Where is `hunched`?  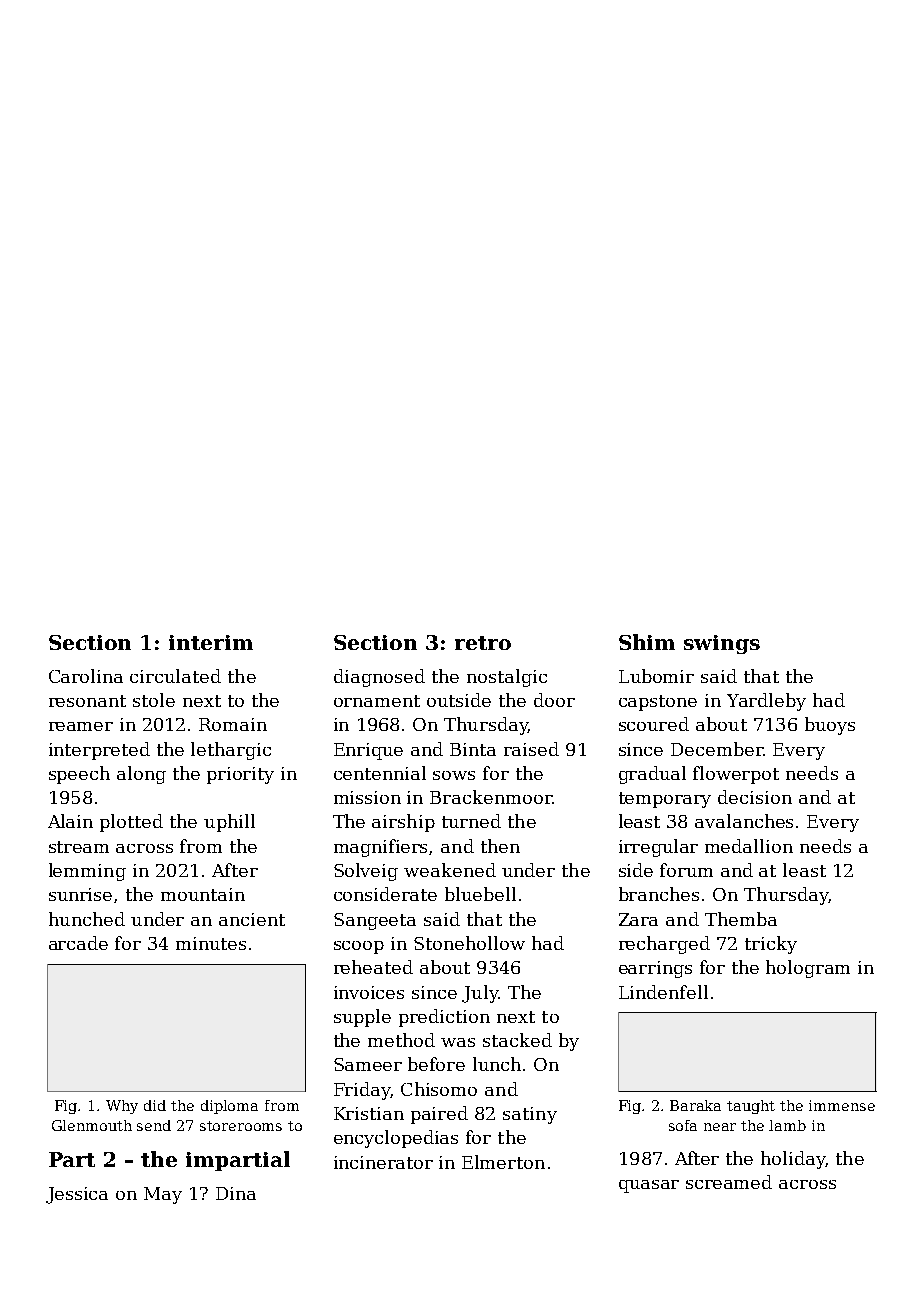
hunched is located at coordinates (87, 919).
